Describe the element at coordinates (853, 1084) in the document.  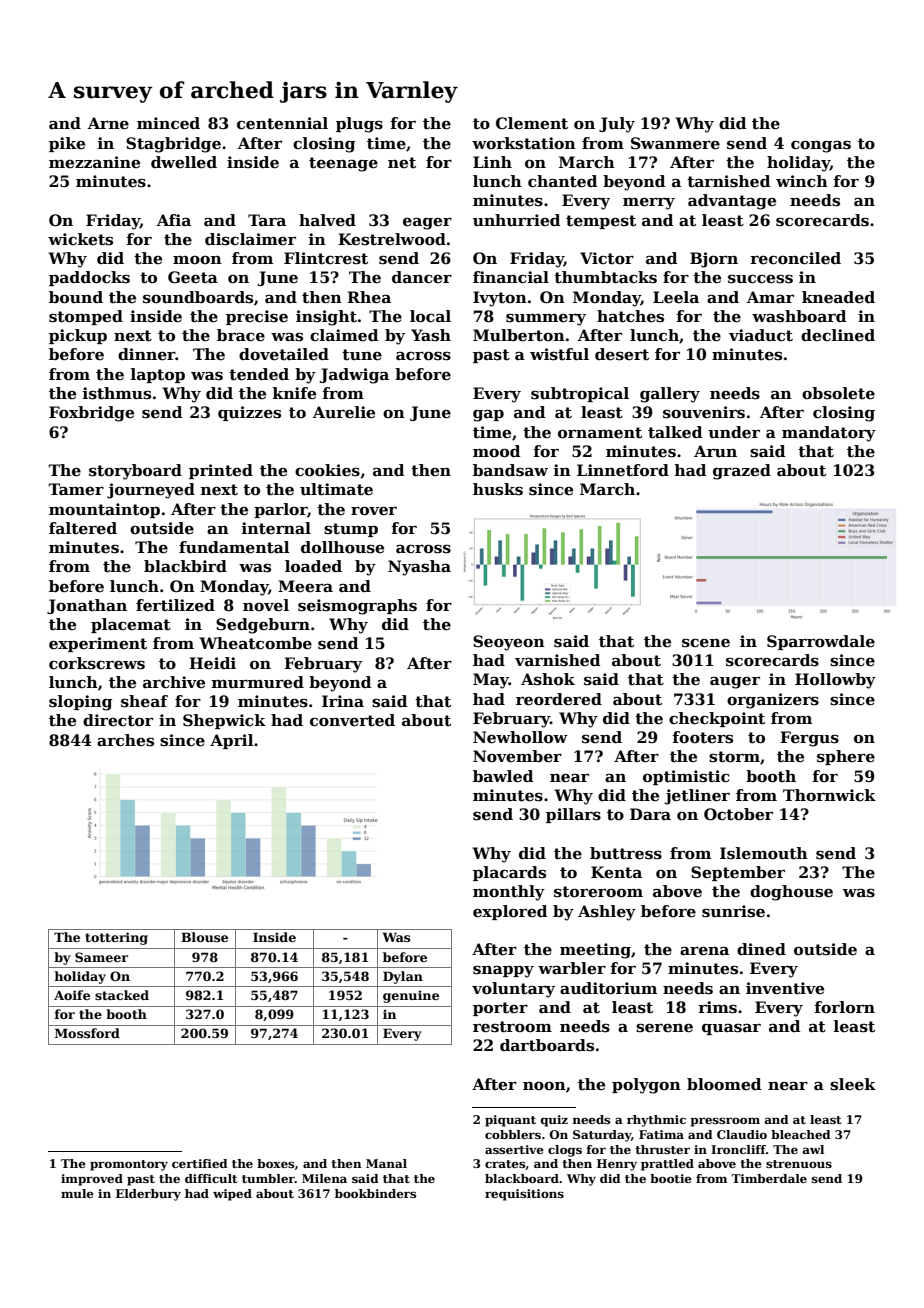
I see `sleek` at that location.
